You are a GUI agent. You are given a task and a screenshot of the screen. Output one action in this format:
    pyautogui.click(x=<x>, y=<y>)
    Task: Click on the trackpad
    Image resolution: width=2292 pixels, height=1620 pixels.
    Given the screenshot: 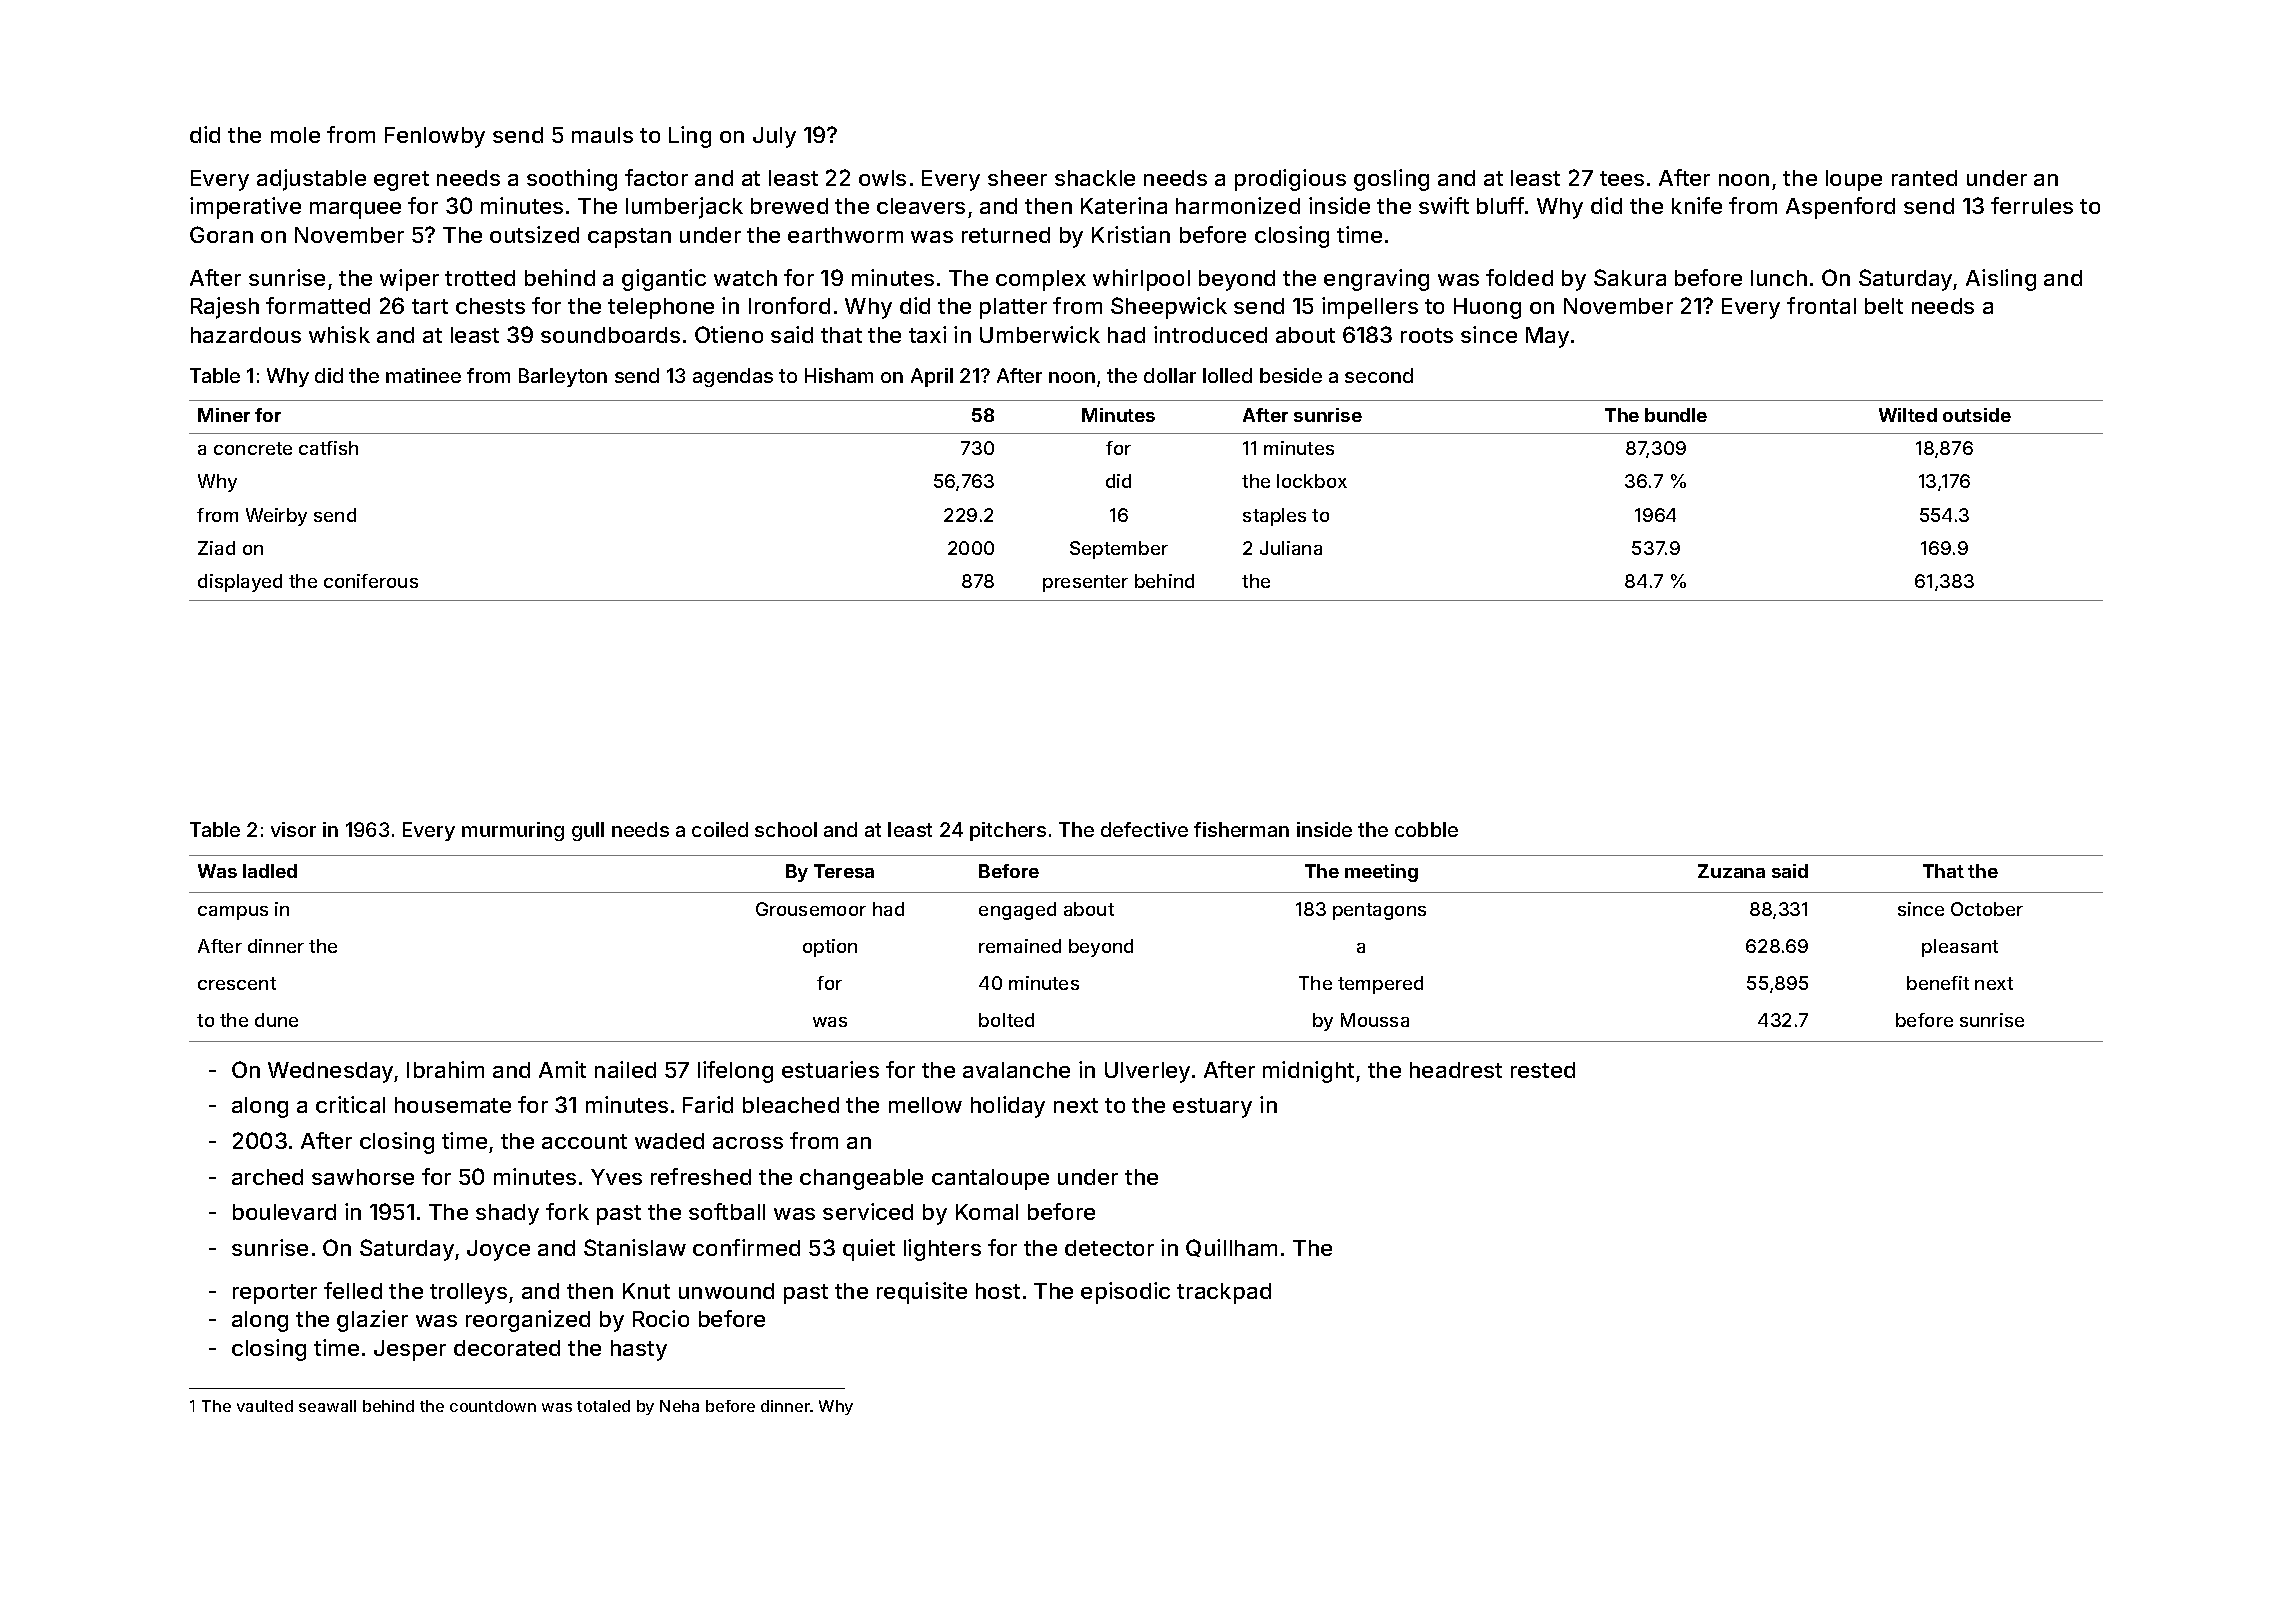 What is the action you would take?
    pyautogui.click(x=1224, y=1293)
